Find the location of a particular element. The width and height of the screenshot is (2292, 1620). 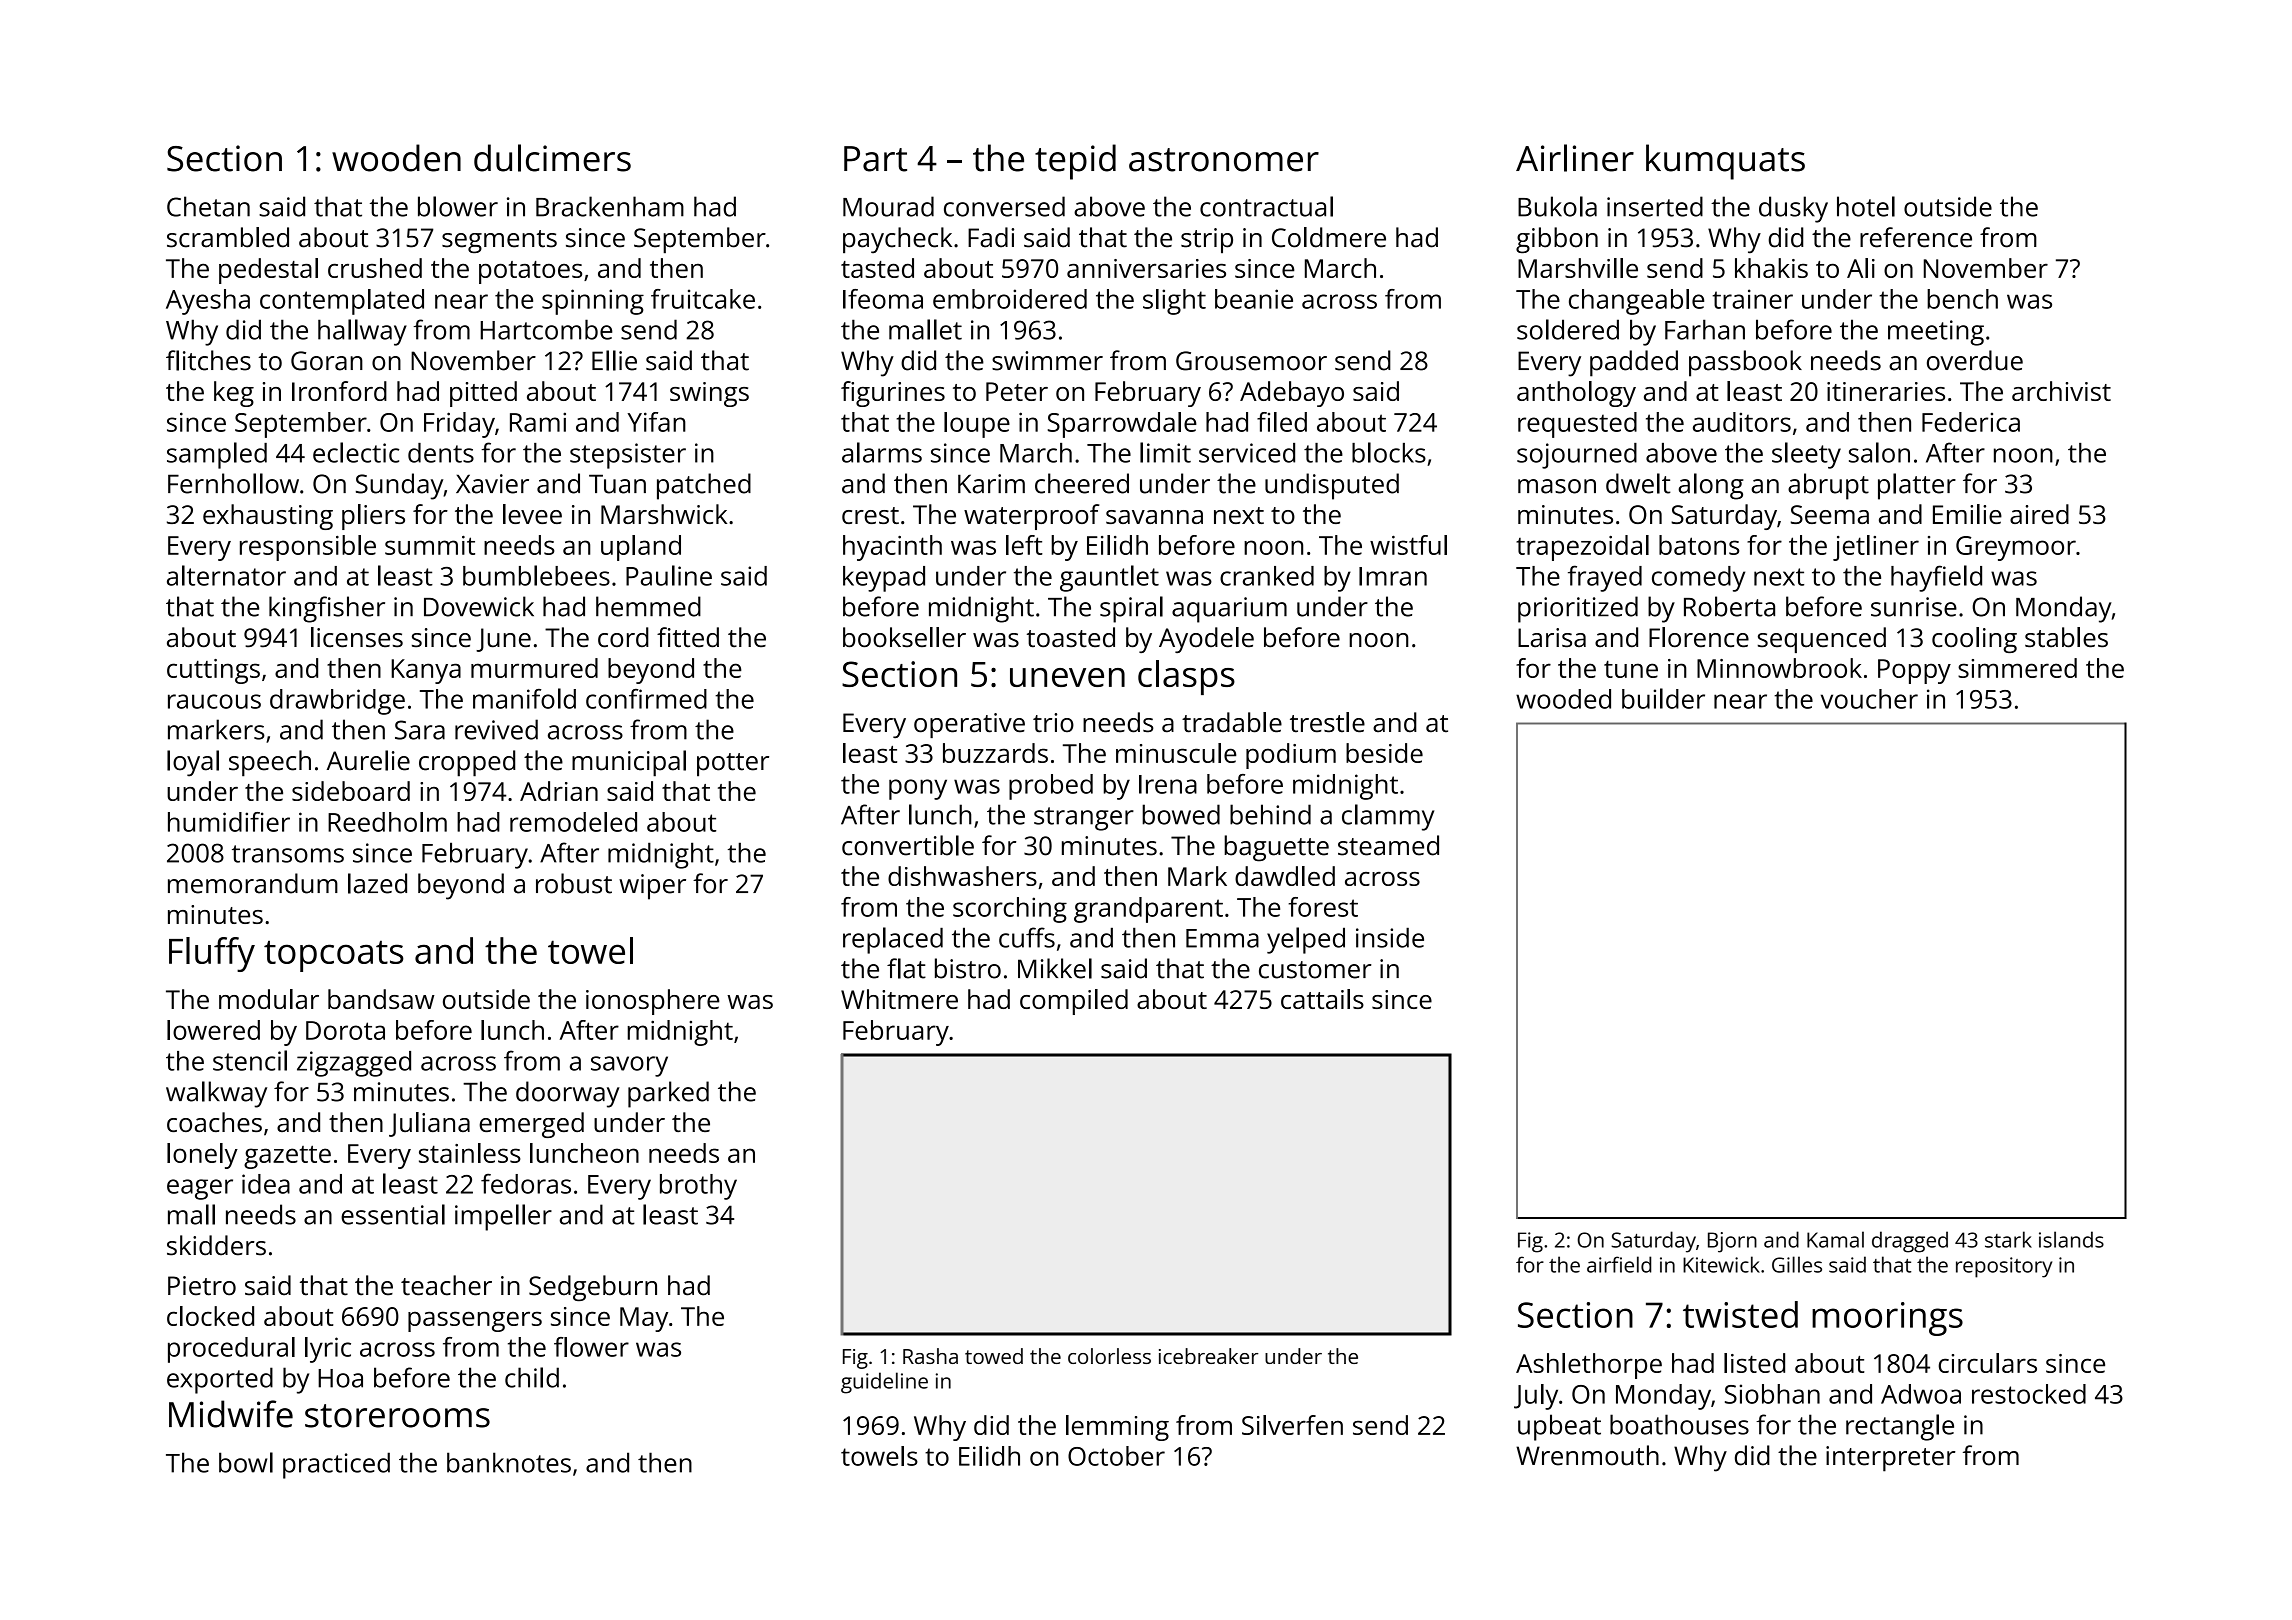

grandparent is located at coordinates (1148, 910).
